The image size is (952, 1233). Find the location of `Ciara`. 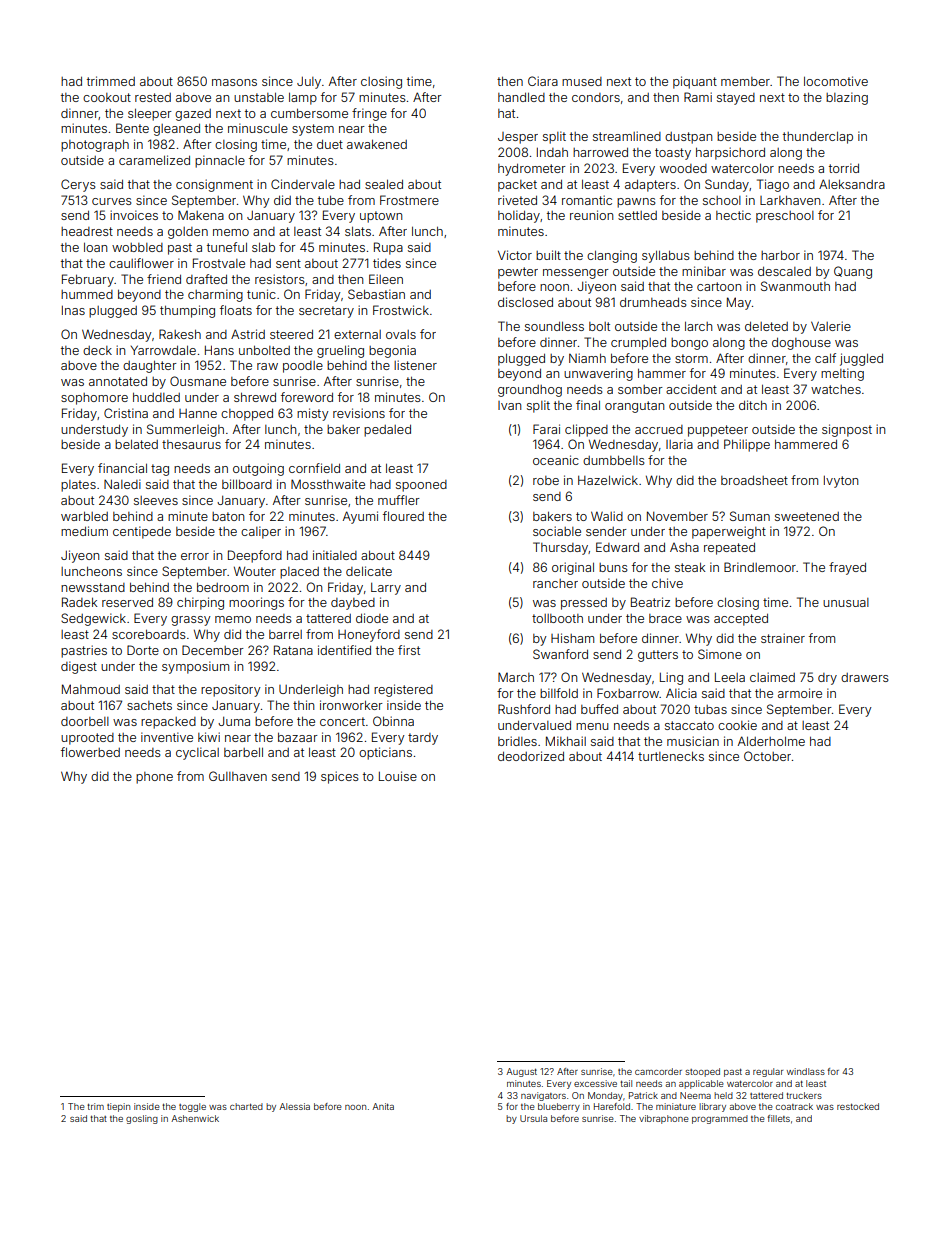

Ciara is located at coordinates (543, 81).
